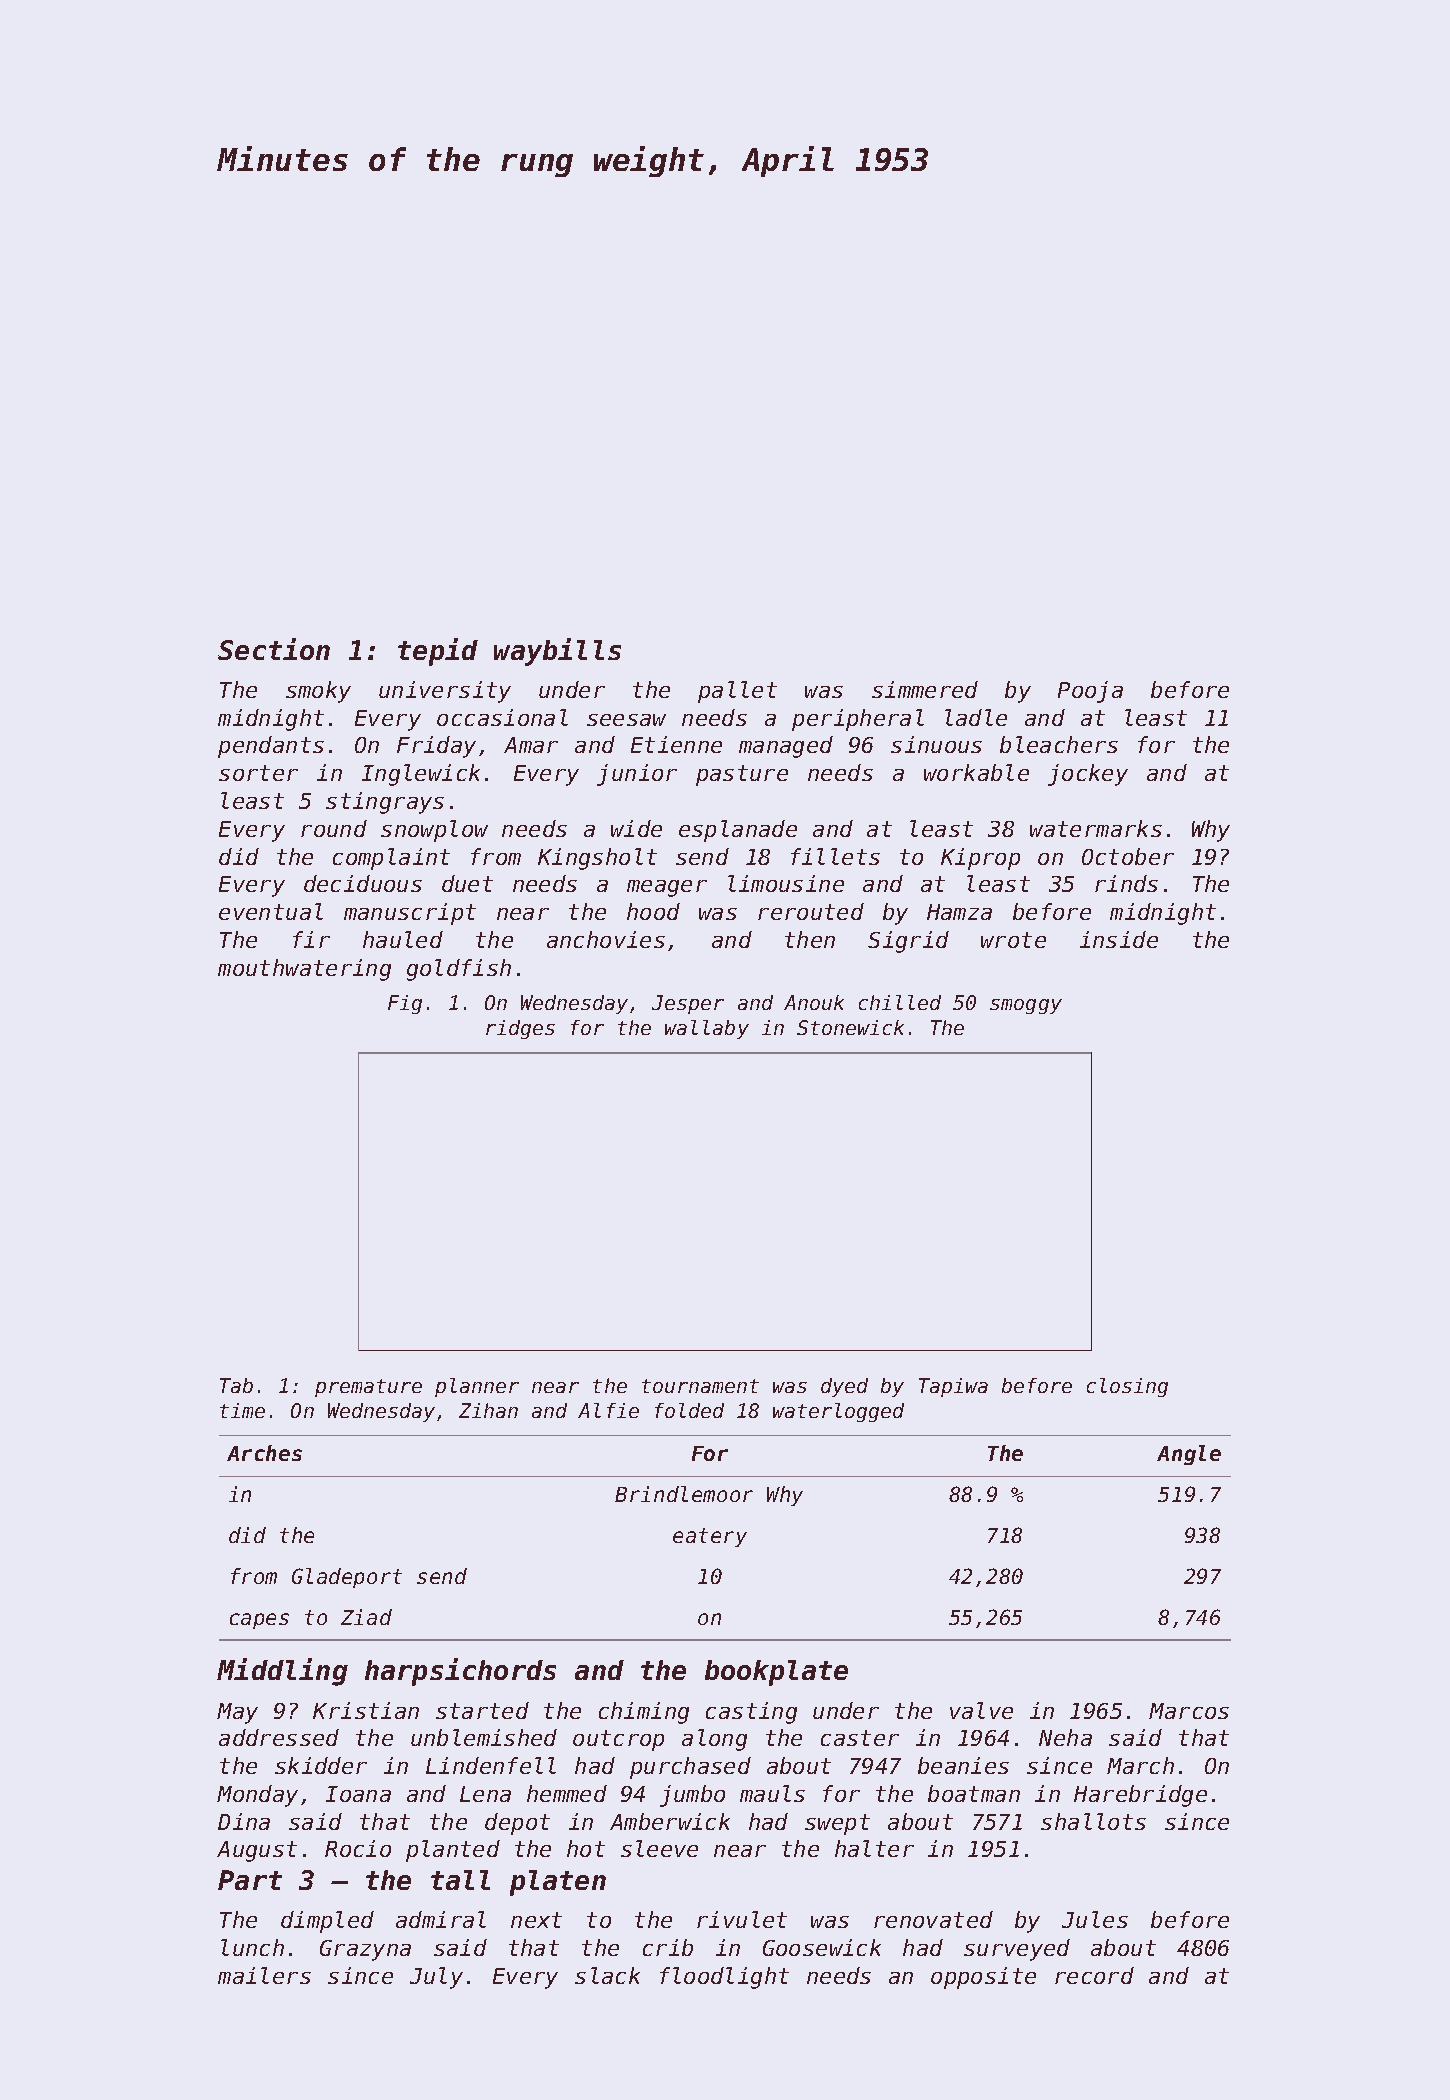 This screenshot has width=1450, height=2100. Describe the element at coordinates (676, 744) in the screenshot. I see `Etienne` at that location.
